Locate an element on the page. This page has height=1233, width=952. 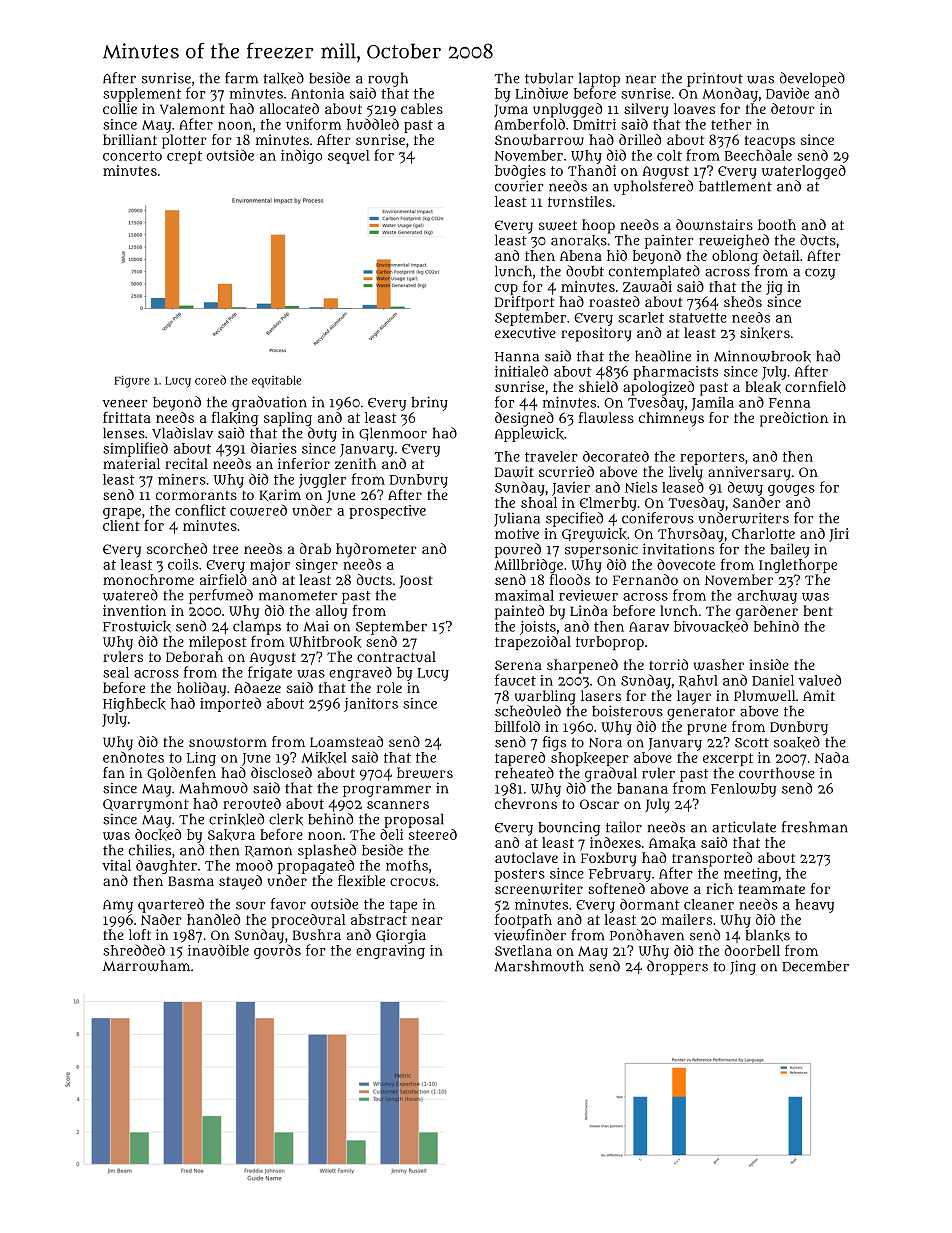
crept is located at coordinates (184, 157).
